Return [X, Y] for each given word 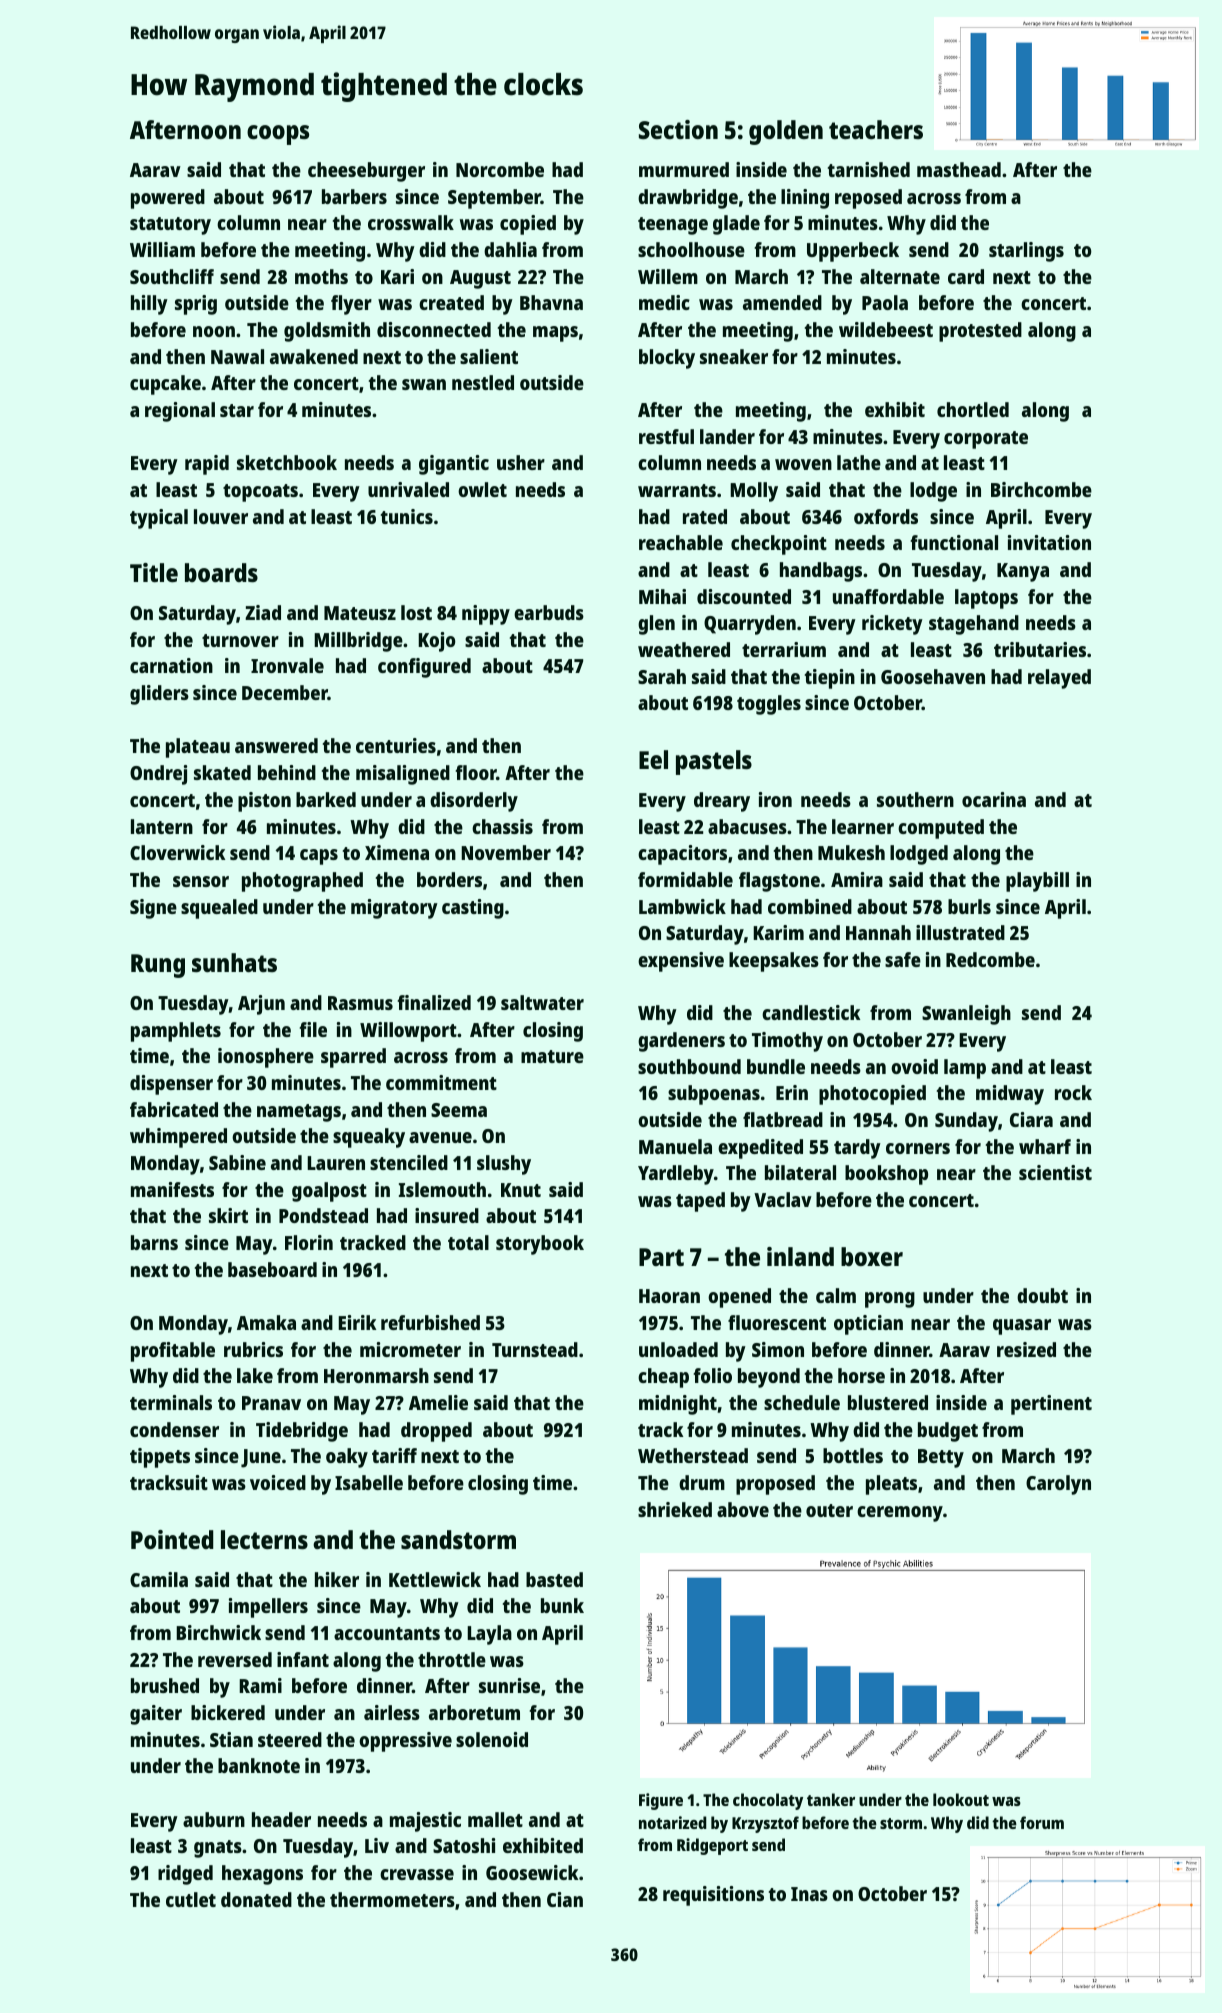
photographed [302, 882]
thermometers [392, 1899]
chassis [502, 826]
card [966, 276]
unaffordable [888, 596]
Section [678, 129]
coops [278, 135]
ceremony [900, 1514]
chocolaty [768, 1801]
